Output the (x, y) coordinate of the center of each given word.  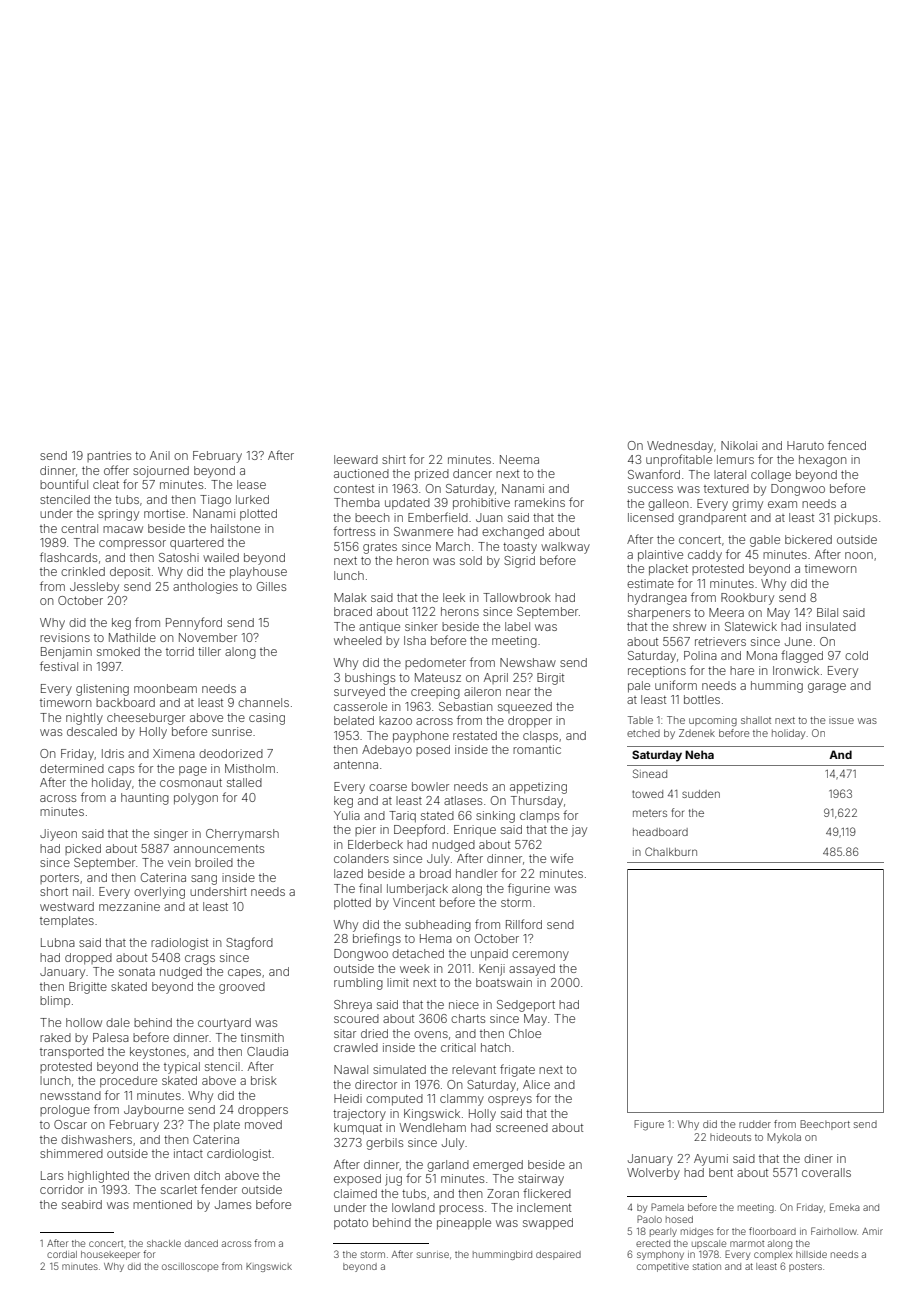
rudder (755, 1124)
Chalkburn (671, 851)
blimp (55, 1002)
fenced (847, 445)
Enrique (475, 831)
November (208, 637)
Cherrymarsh (242, 835)
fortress (354, 531)
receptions (657, 672)
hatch (495, 1047)
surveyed (359, 693)
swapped (548, 1224)
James (233, 1204)
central (79, 528)
